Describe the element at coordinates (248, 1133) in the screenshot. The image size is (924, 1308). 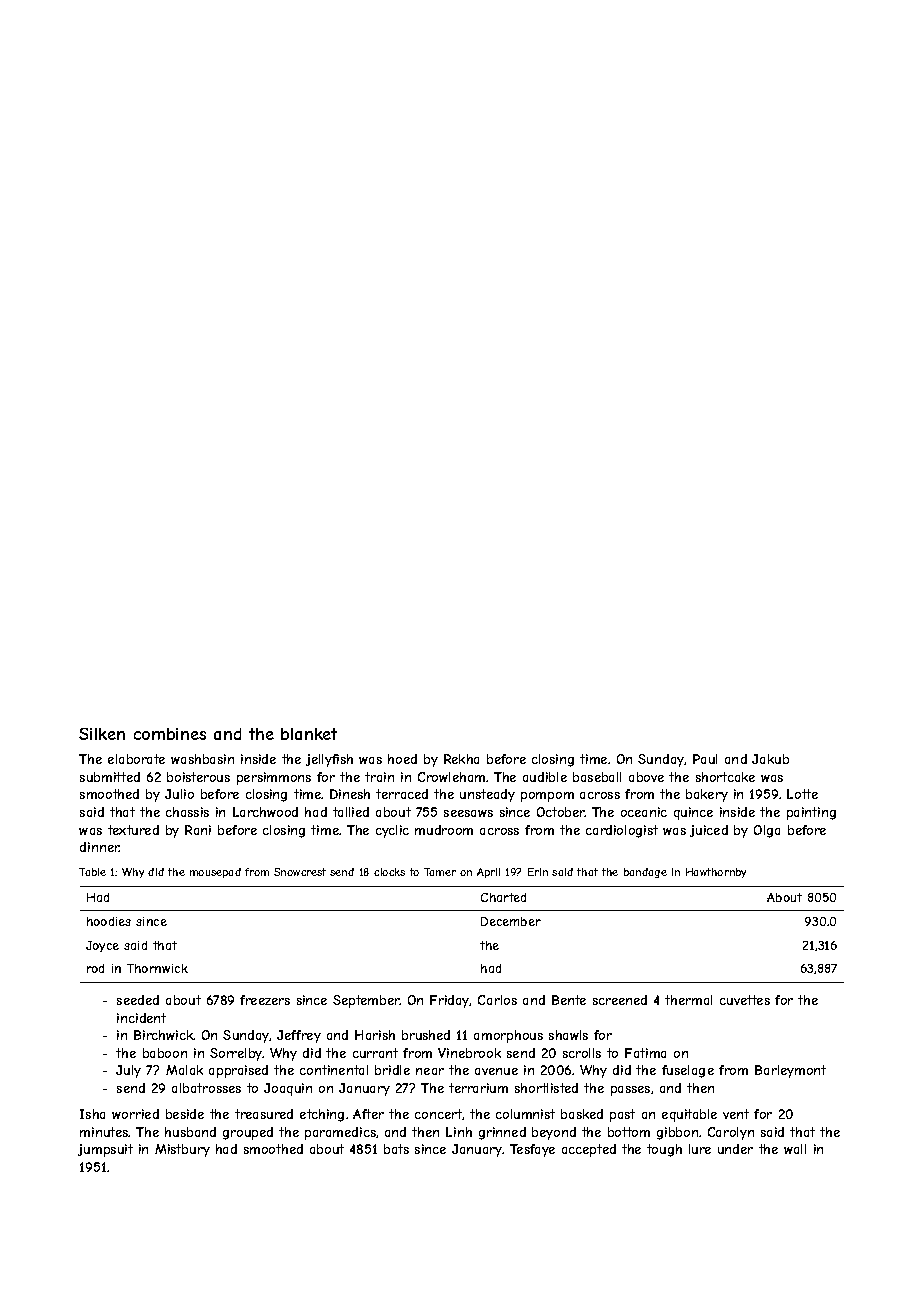
I see `grouped` at that location.
